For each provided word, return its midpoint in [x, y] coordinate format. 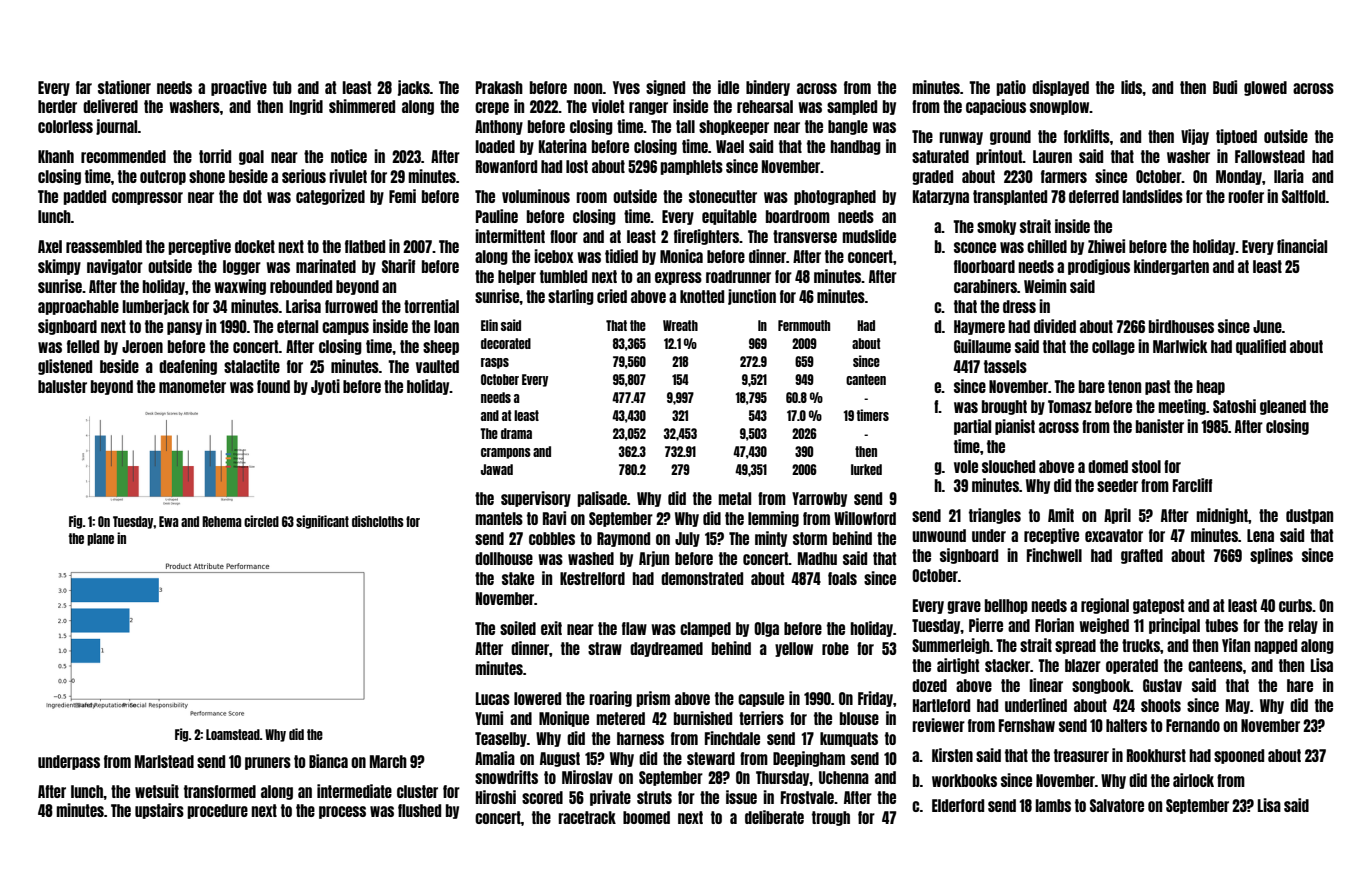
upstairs [159, 811]
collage [1113, 347]
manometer [192, 386]
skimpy [59, 267]
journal [117, 127]
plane [100, 539]
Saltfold [1304, 196]
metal [734, 498]
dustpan [1309, 516]
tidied [621, 256]
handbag [855, 147]
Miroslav [587, 777]
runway [961, 138]
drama [516, 433]
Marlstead [164, 761]
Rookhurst [1156, 755]
